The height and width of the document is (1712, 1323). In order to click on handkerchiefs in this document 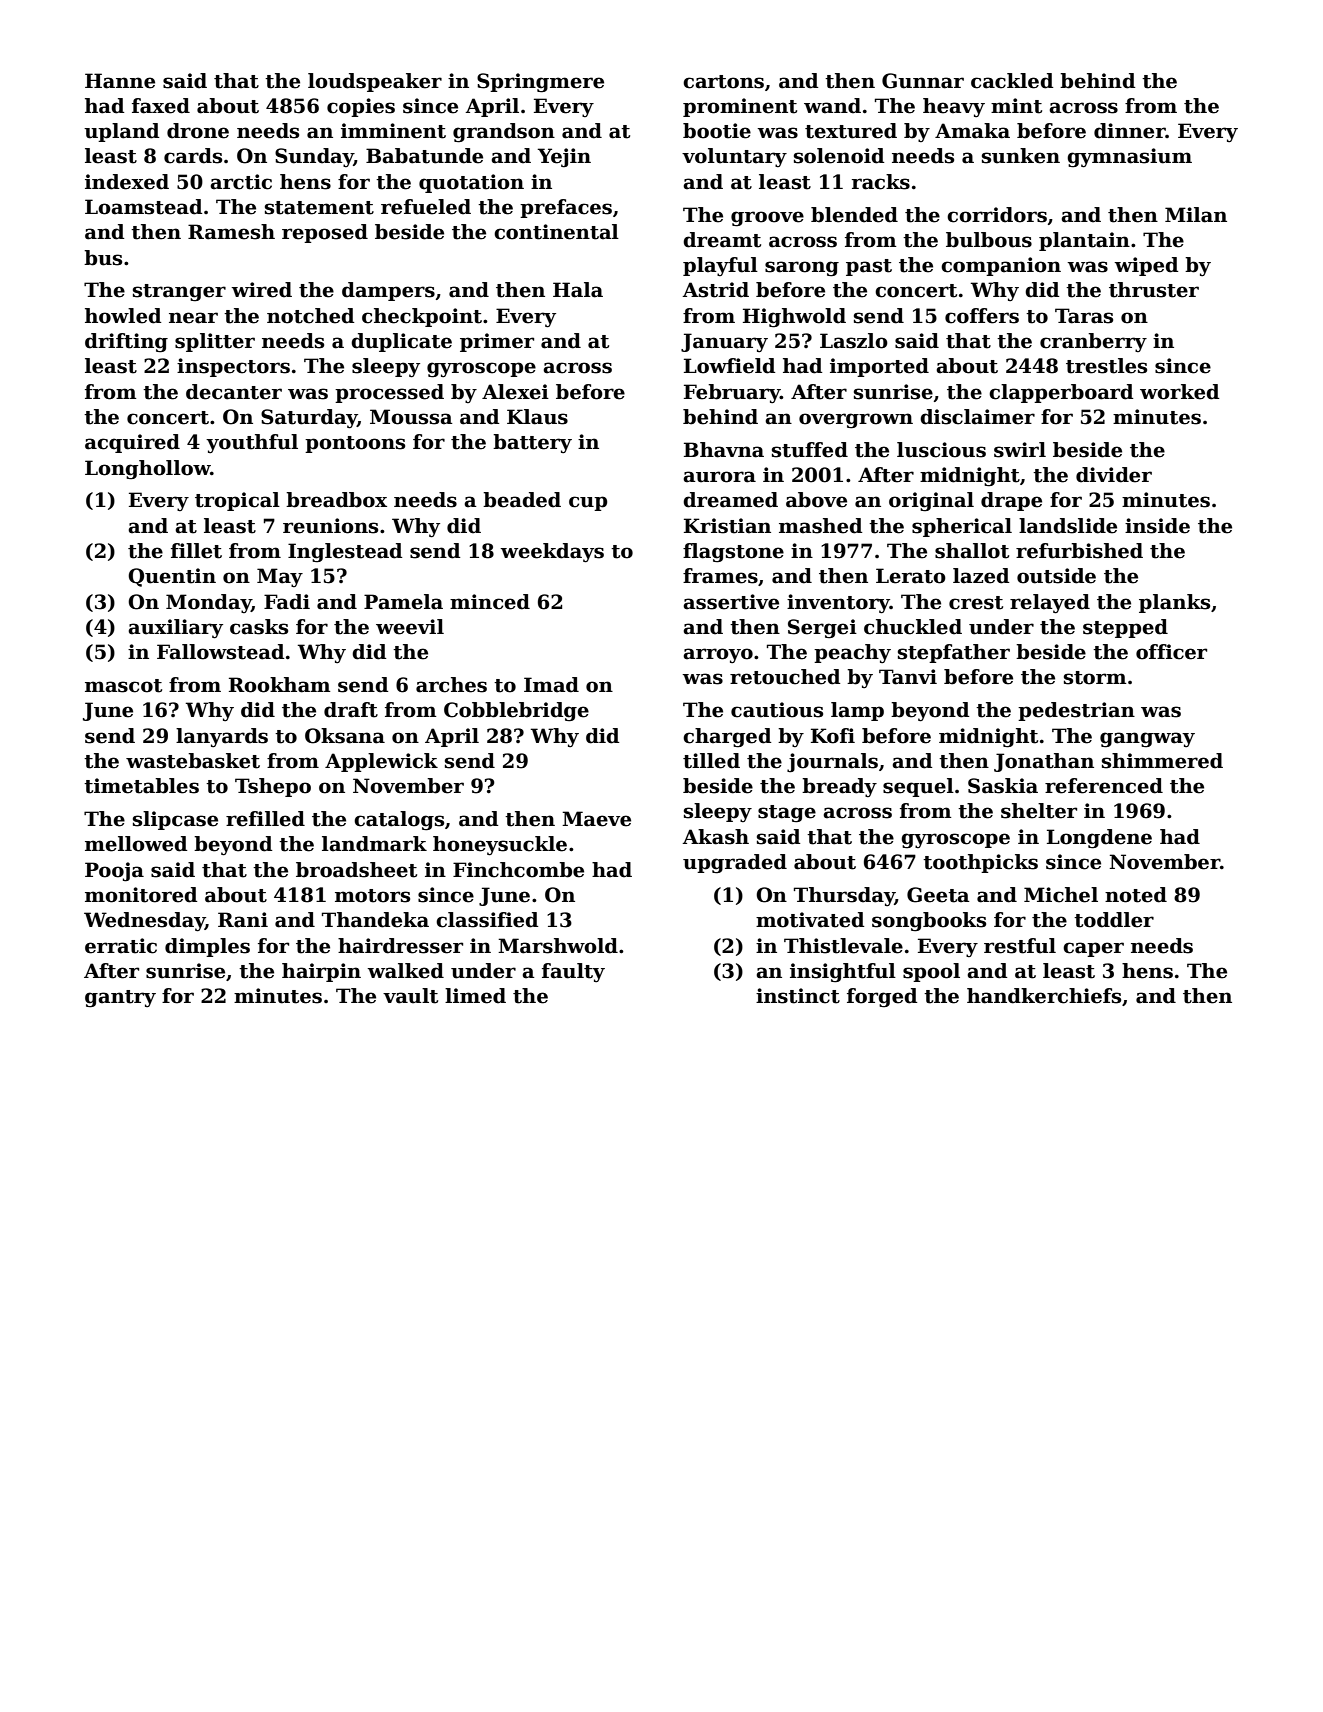, I will do `click(1044, 996)`.
